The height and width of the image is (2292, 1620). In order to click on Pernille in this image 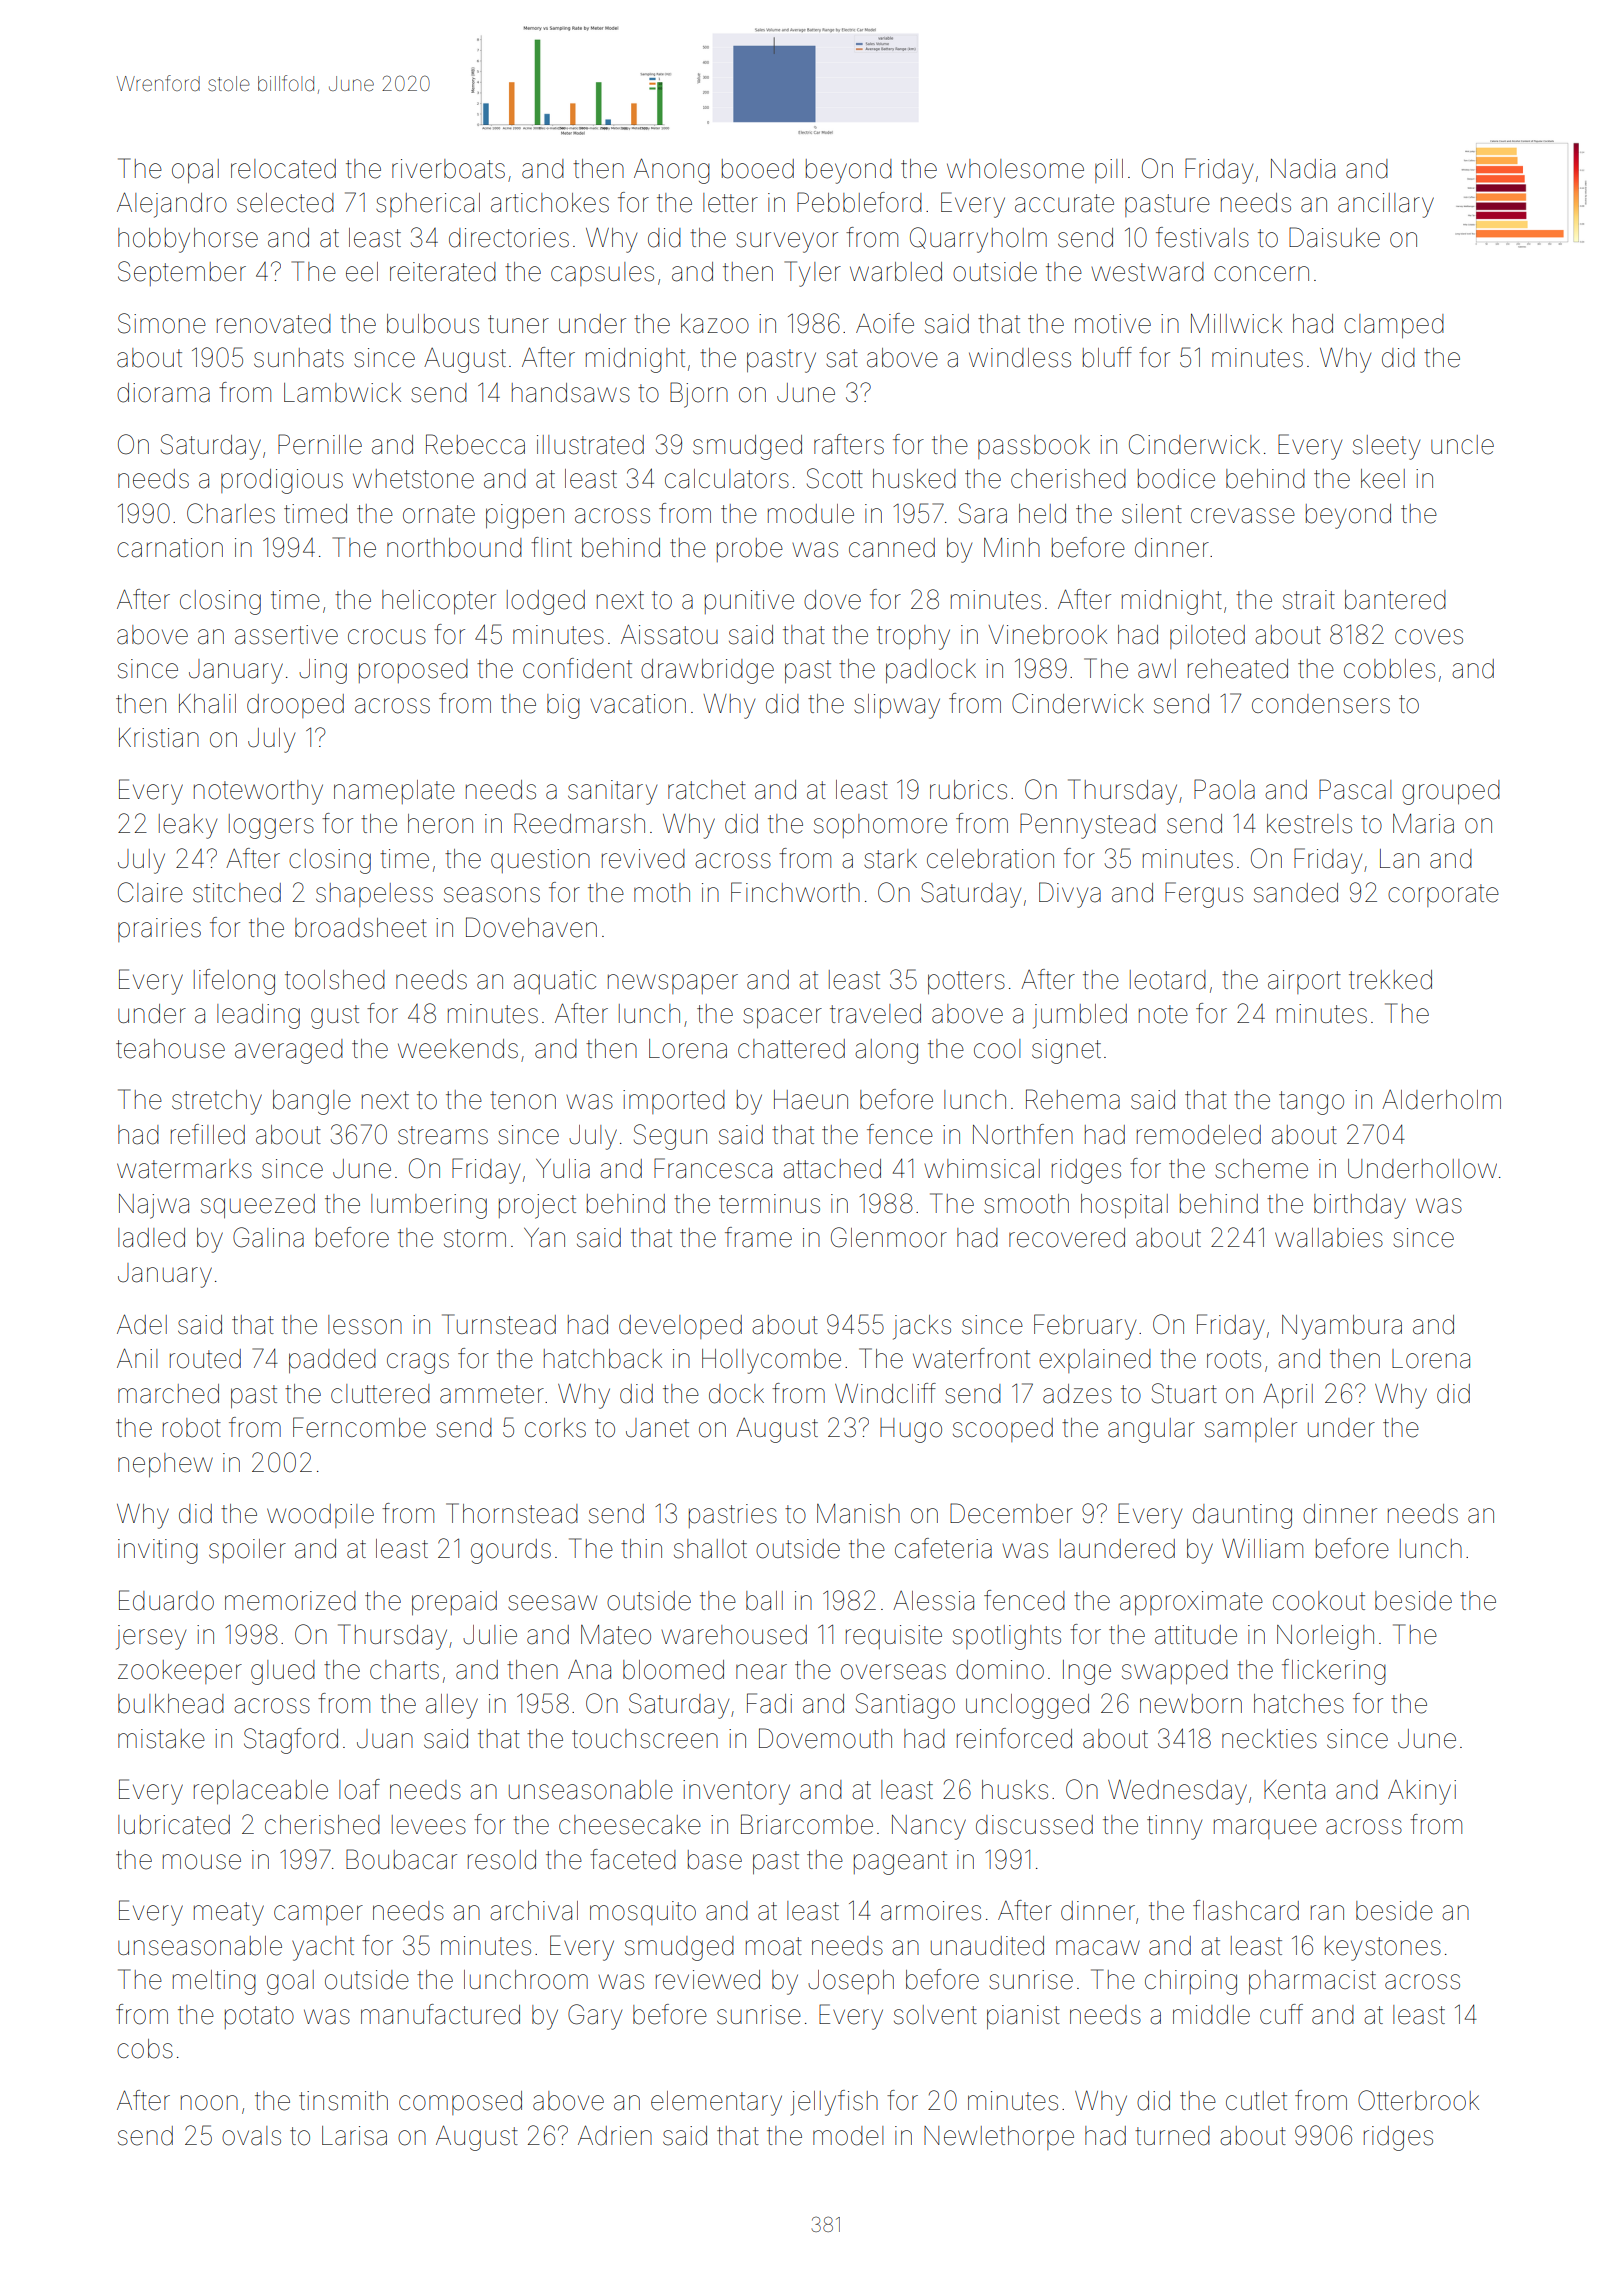, I will do `click(320, 444)`.
